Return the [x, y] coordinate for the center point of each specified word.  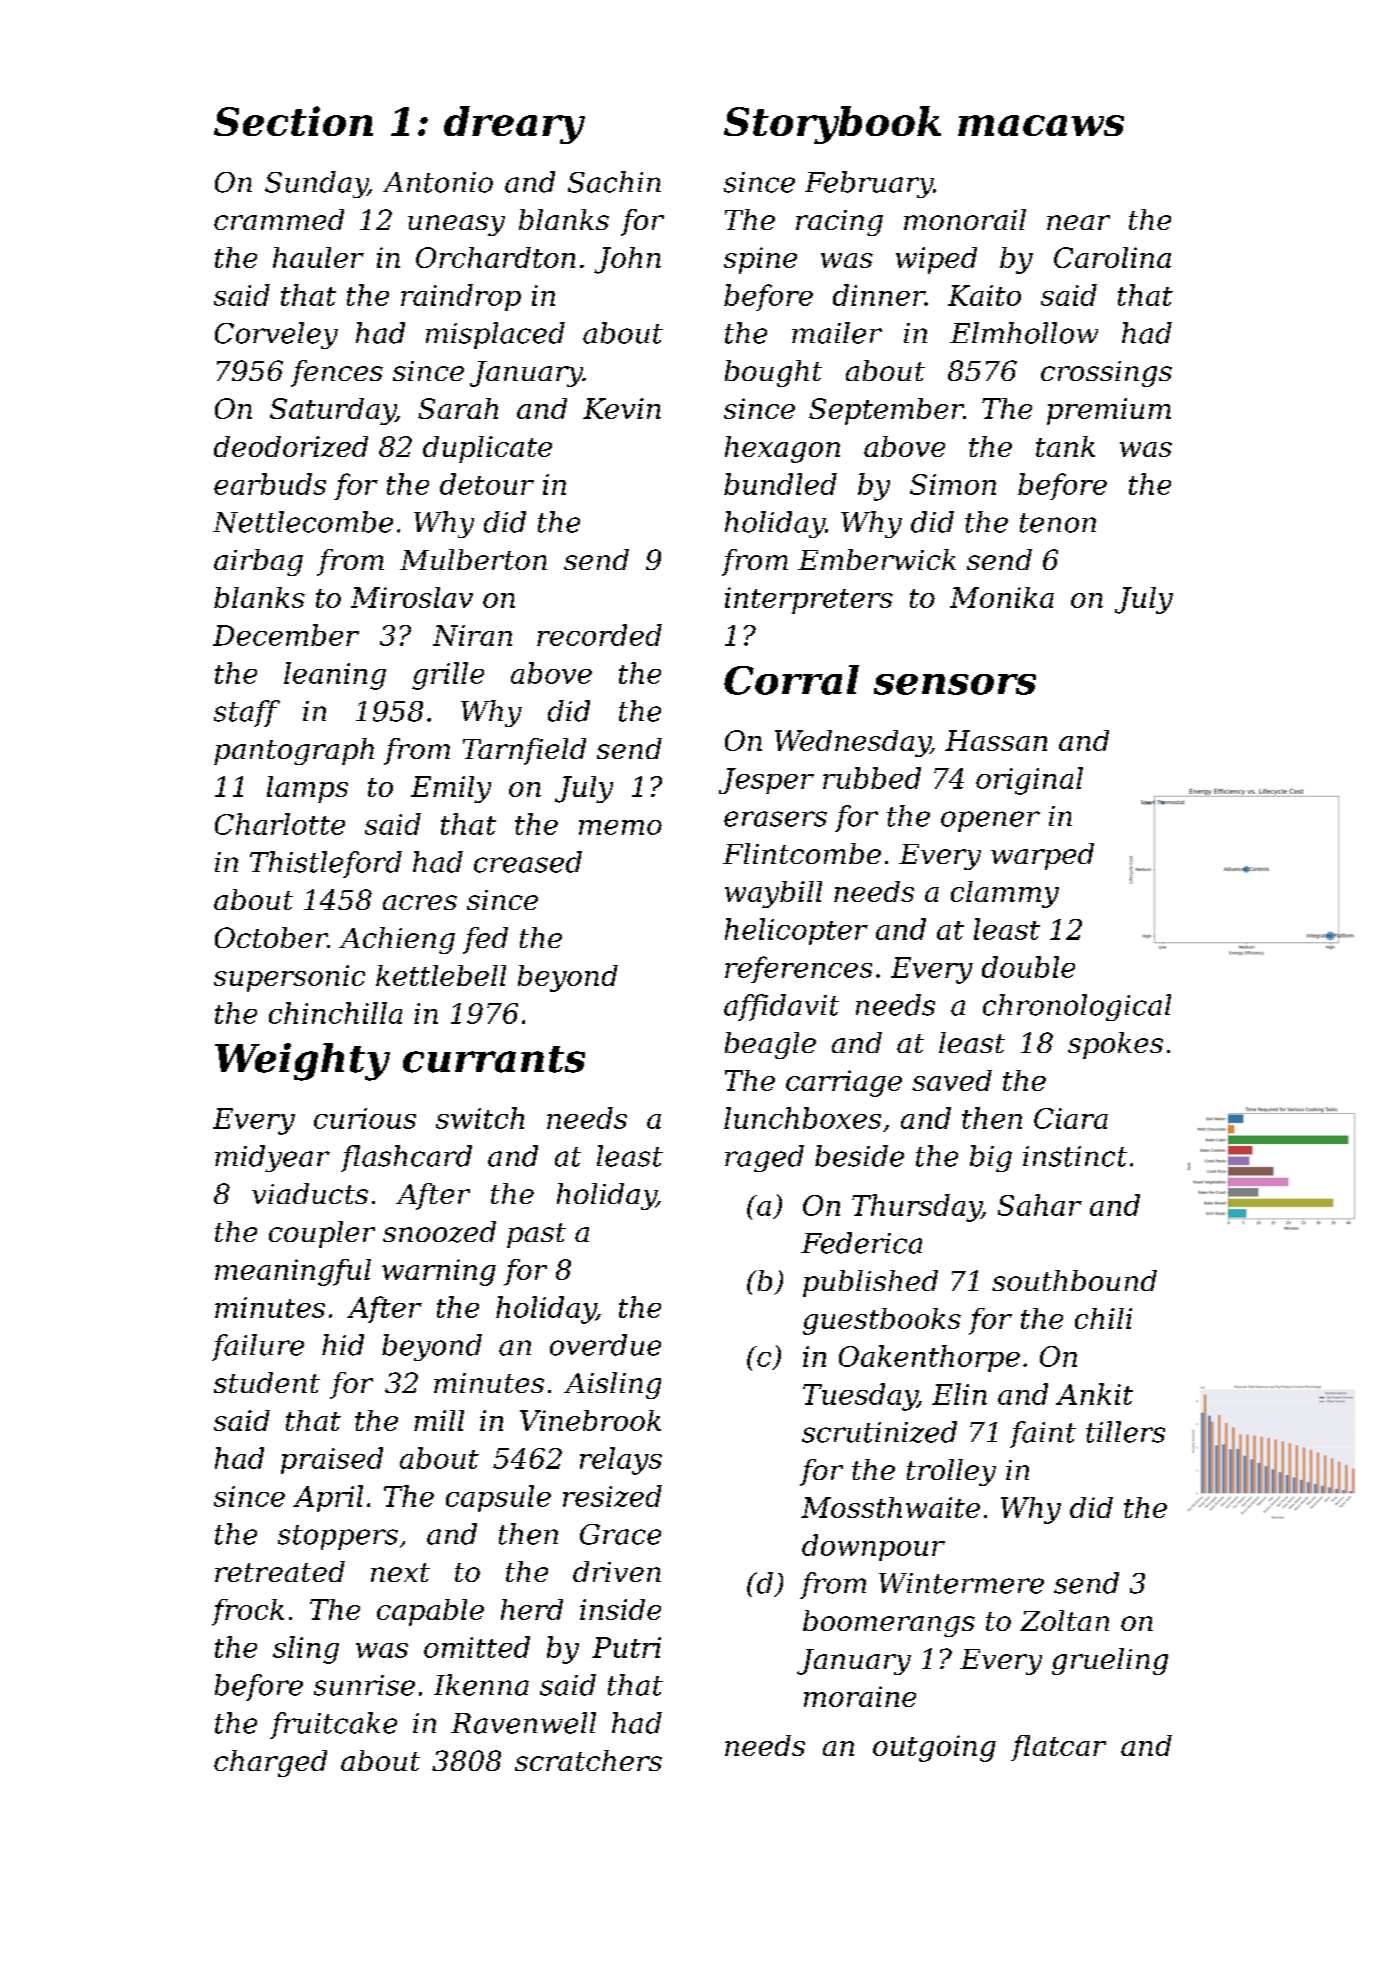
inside [620, 1609]
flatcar [1058, 1748]
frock [248, 1612]
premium [1109, 411]
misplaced [495, 335]
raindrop [461, 297]
